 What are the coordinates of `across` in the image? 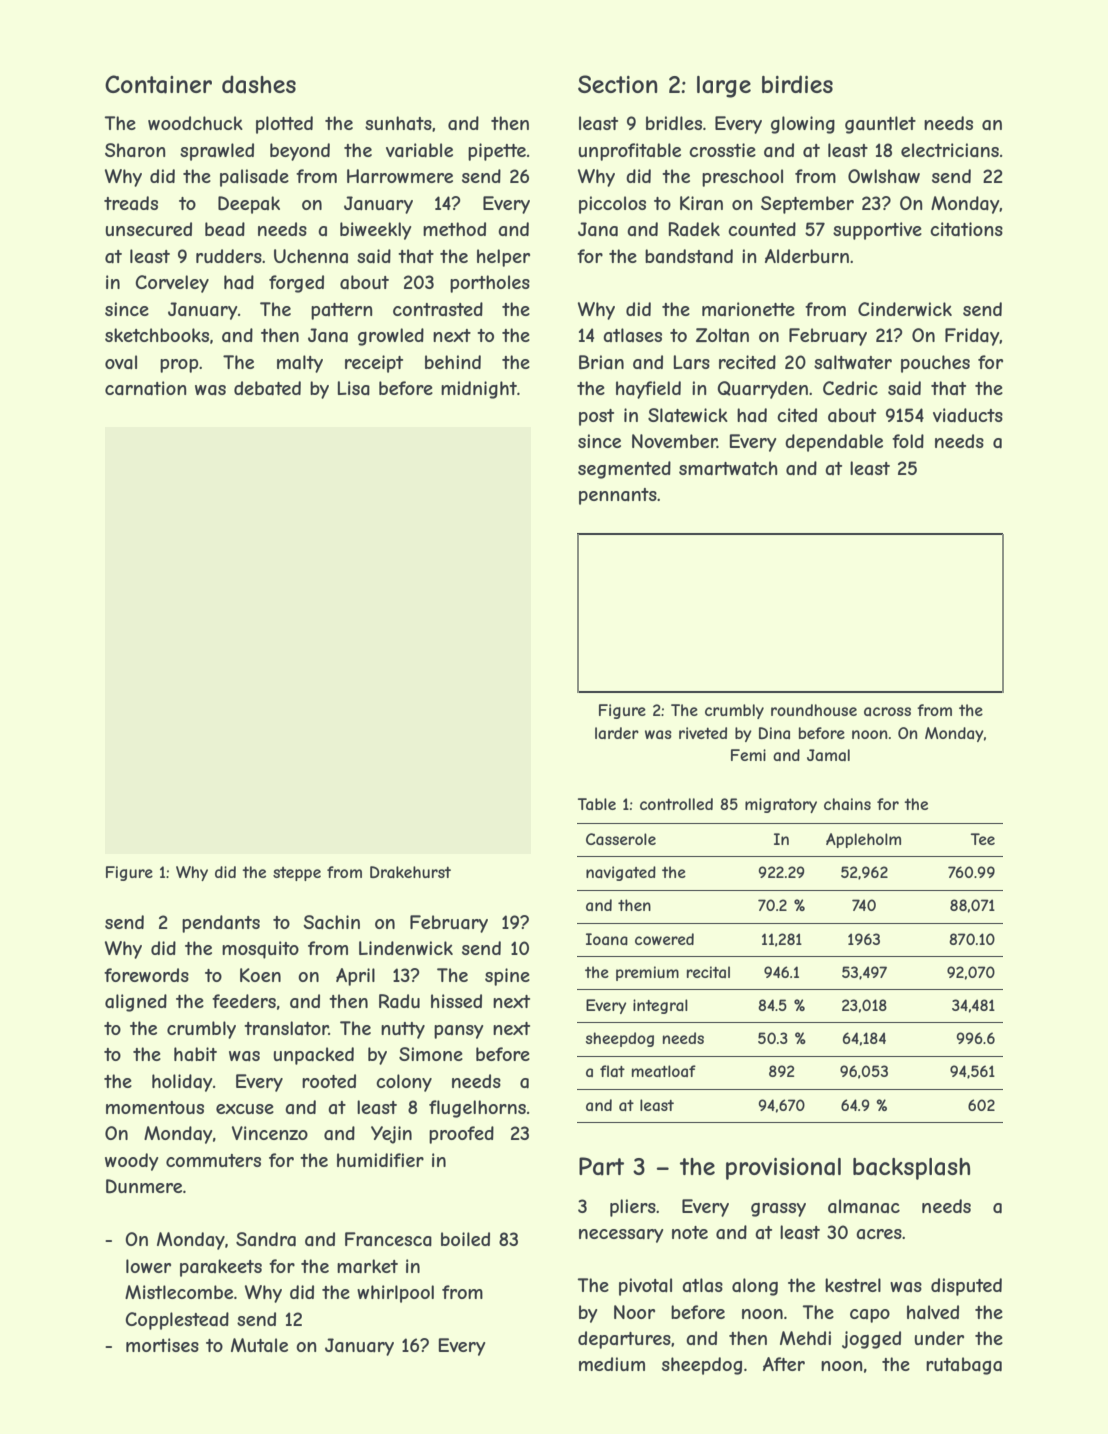 It's located at (887, 711).
